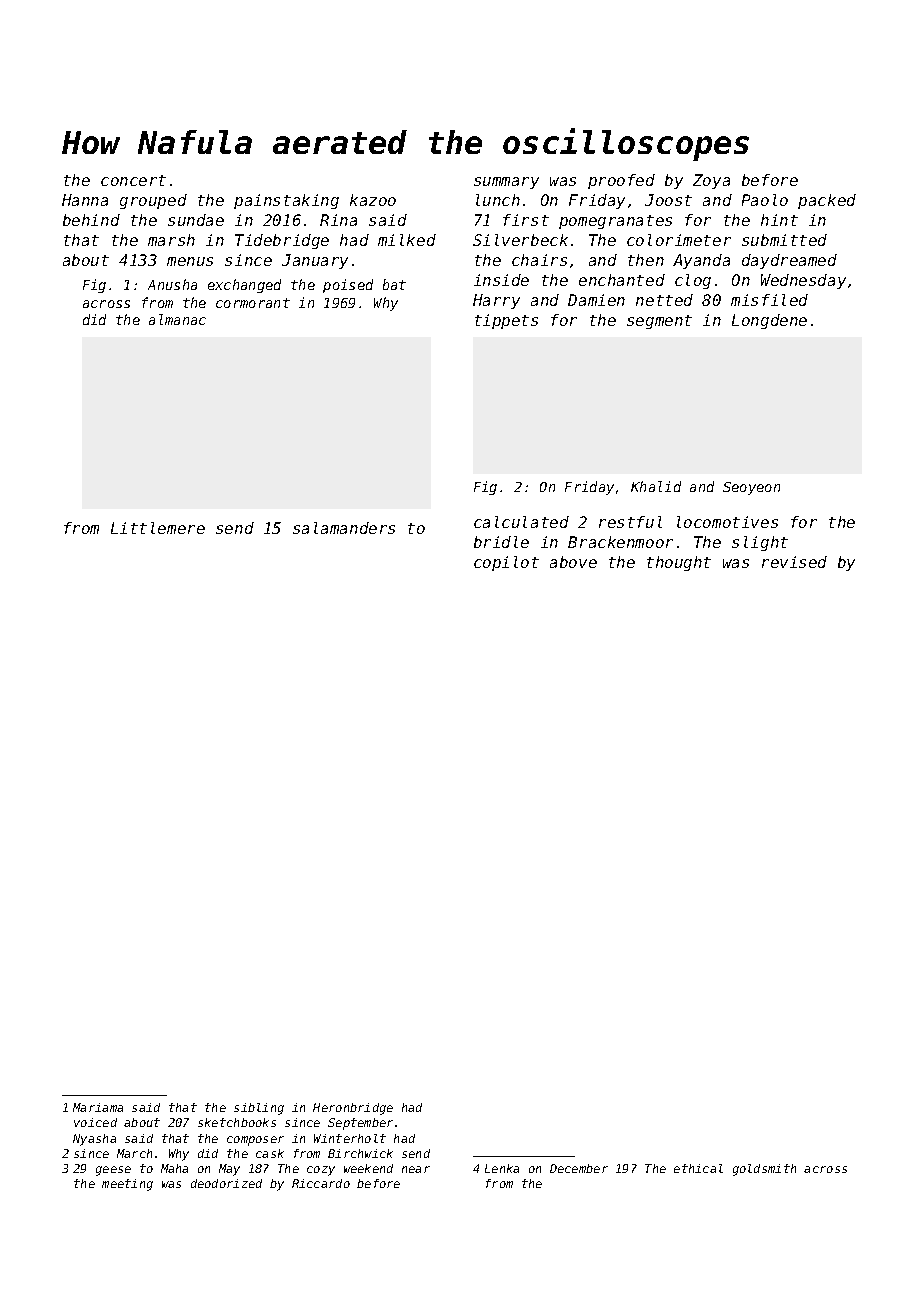  What do you see at coordinates (794, 562) in the page?
I see `revised` at bounding box center [794, 562].
